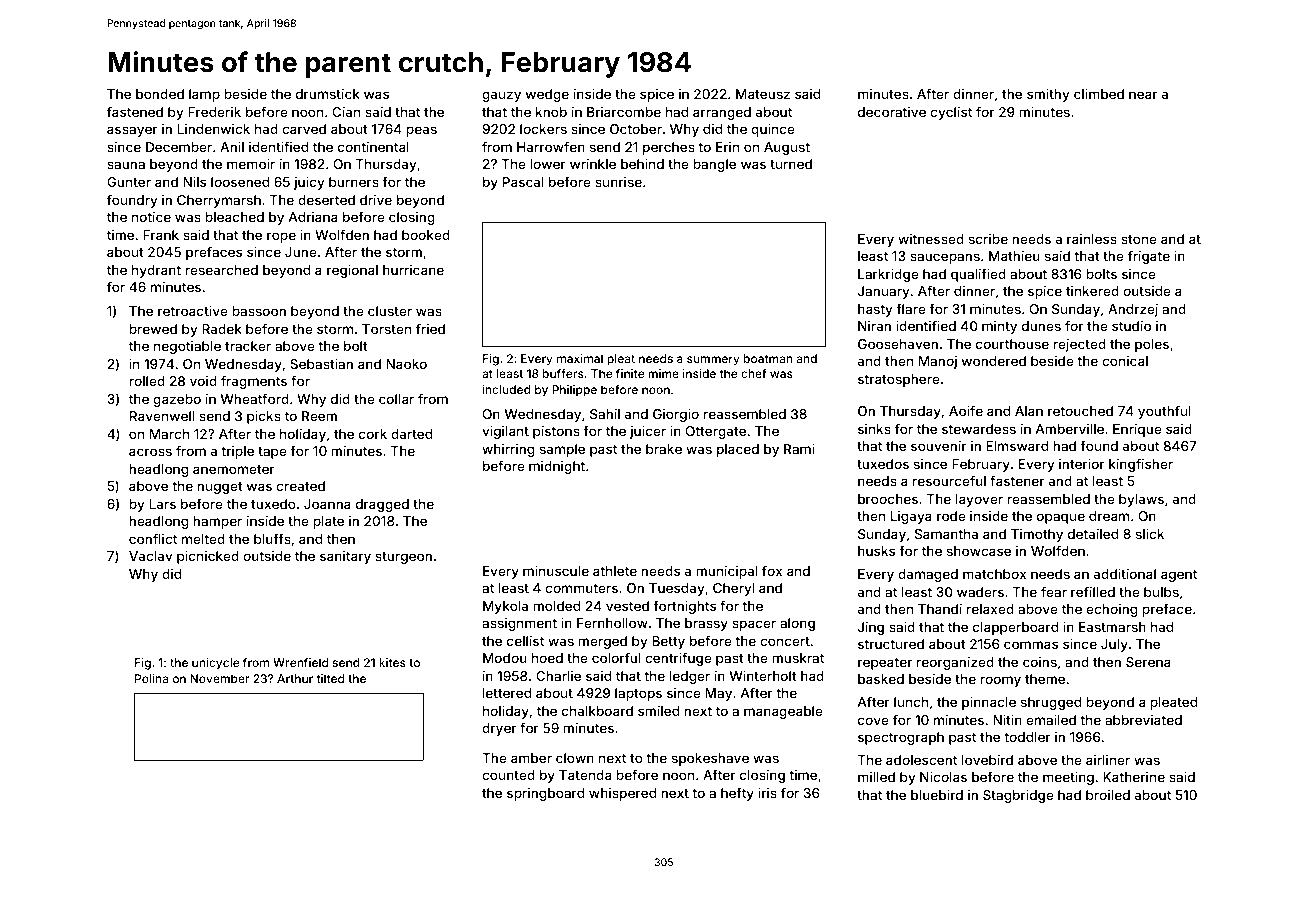 This screenshot has height=924, width=1308. I want to click on stone, so click(1139, 239).
